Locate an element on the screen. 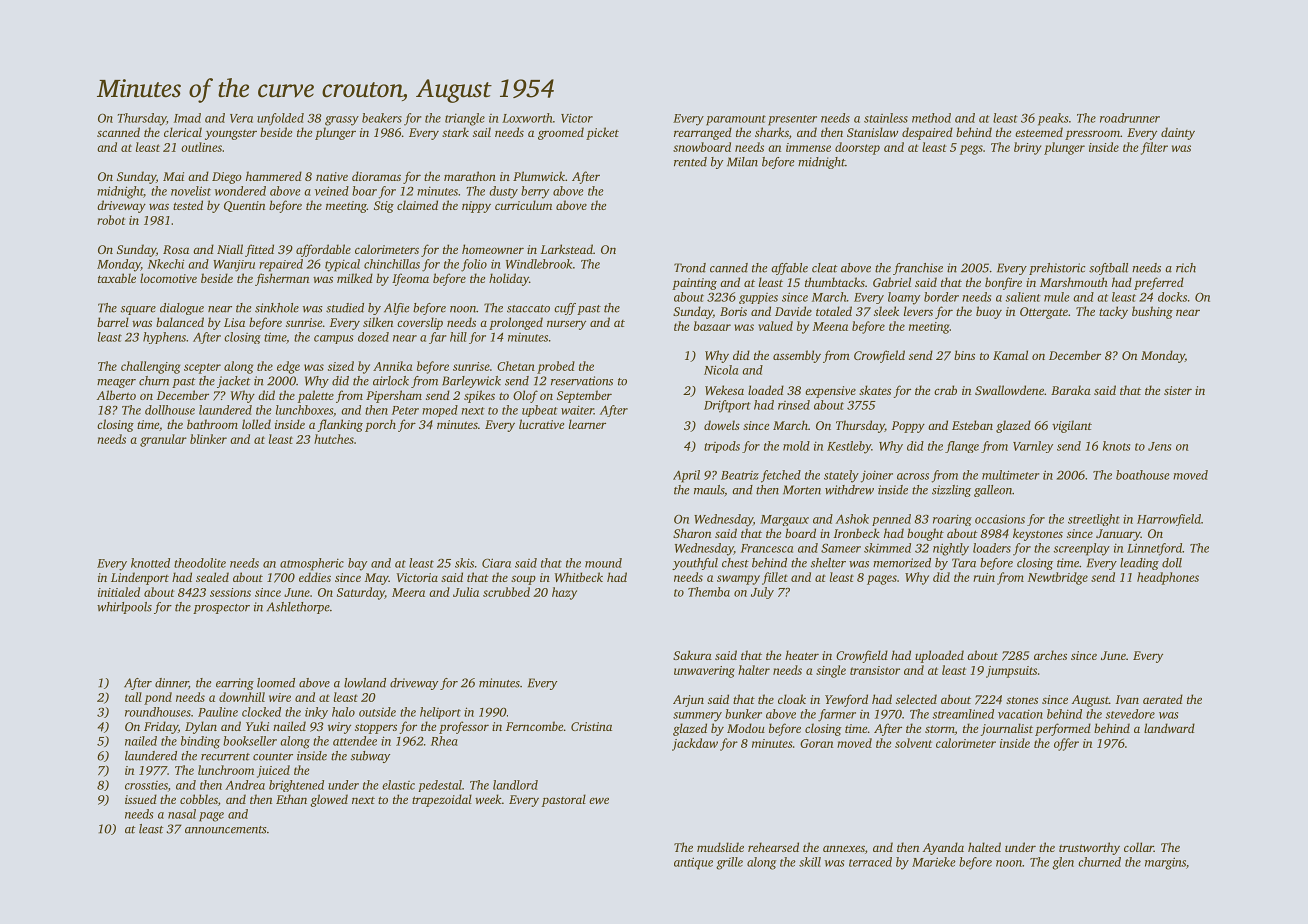 The height and width of the screenshot is (924, 1308). Vera is located at coordinates (241, 118).
